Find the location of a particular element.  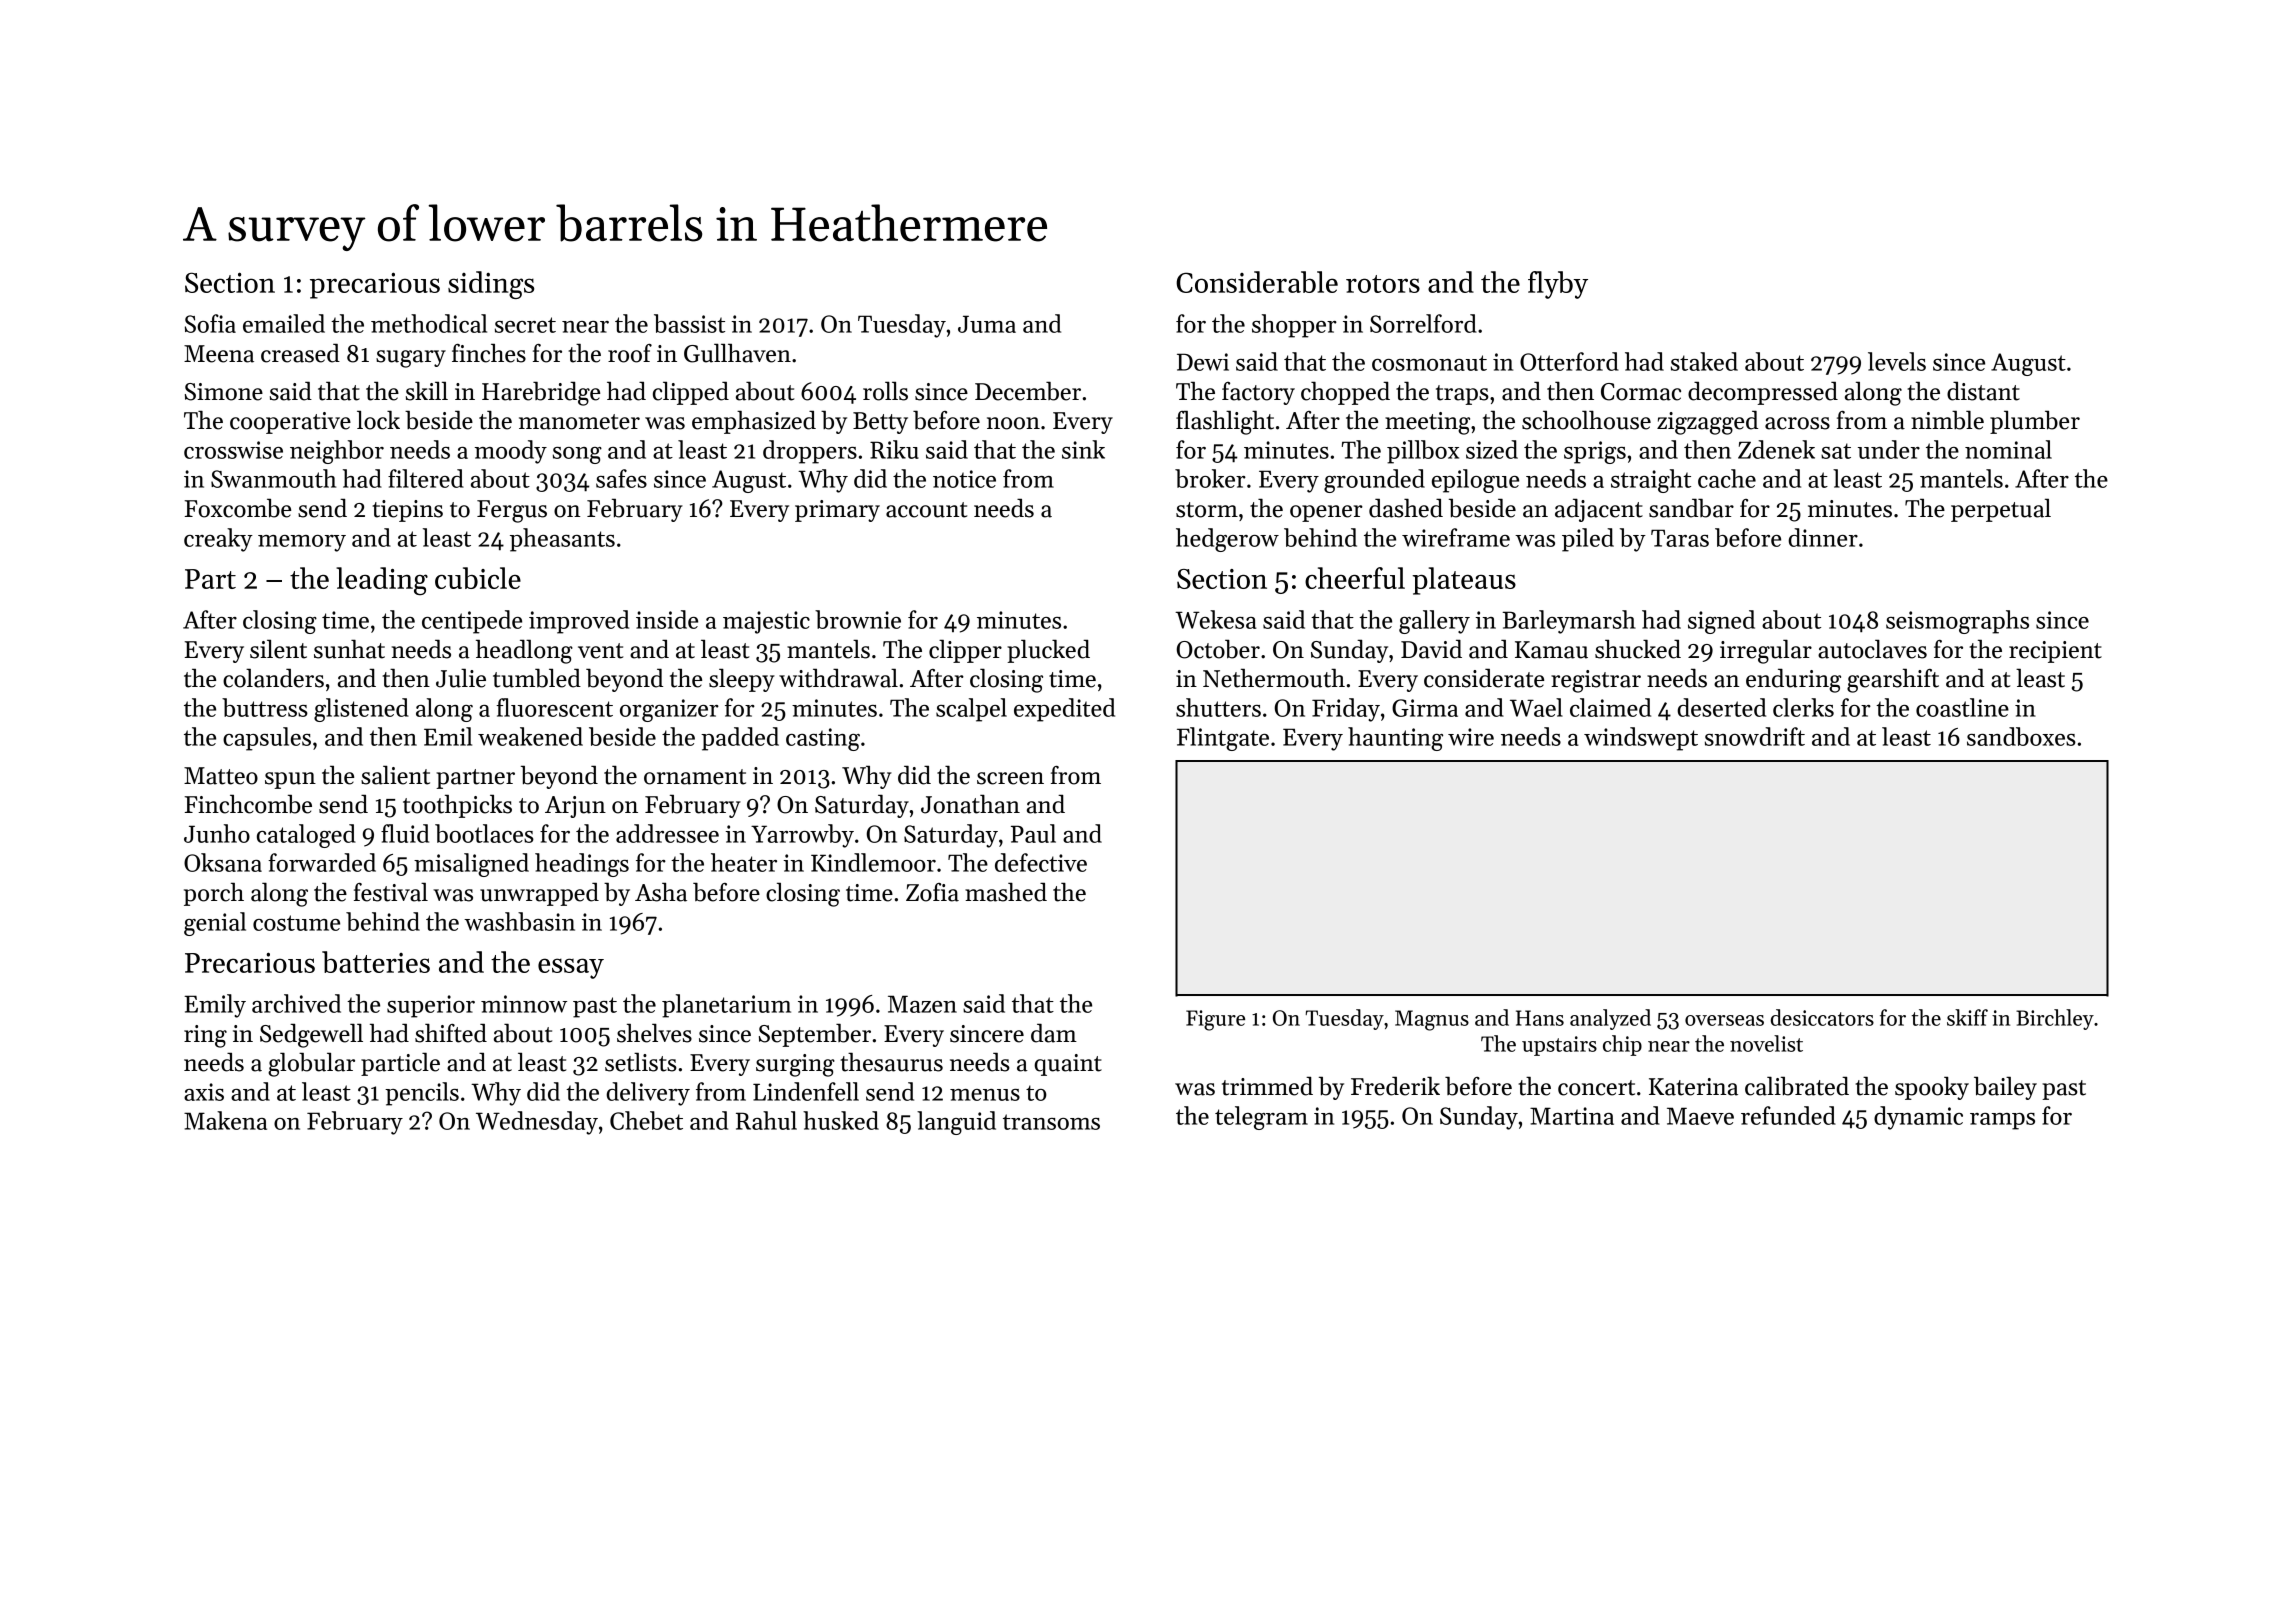

ornament is located at coordinates (695, 777).
